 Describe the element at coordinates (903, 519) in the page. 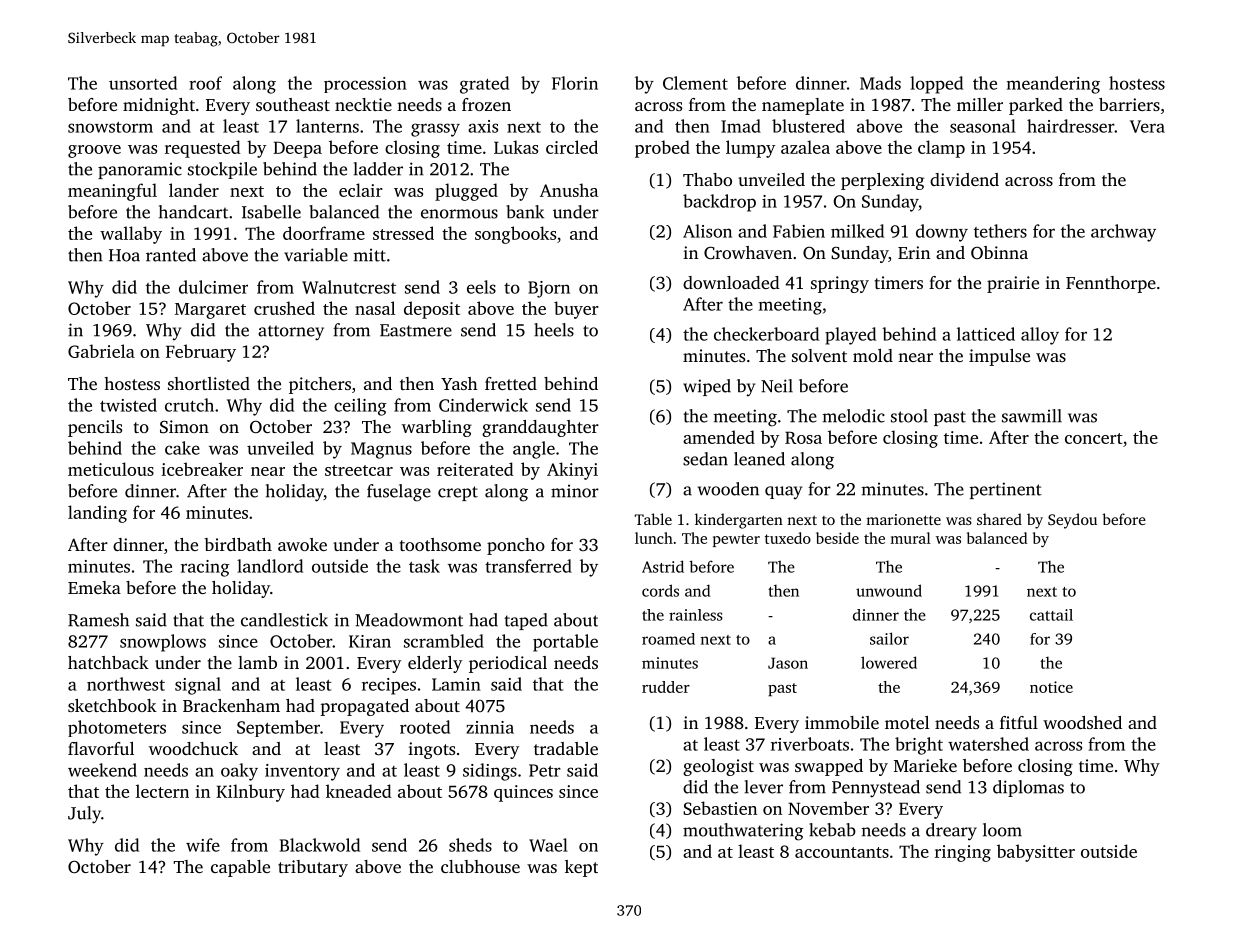

I see `marionette` at that location.
